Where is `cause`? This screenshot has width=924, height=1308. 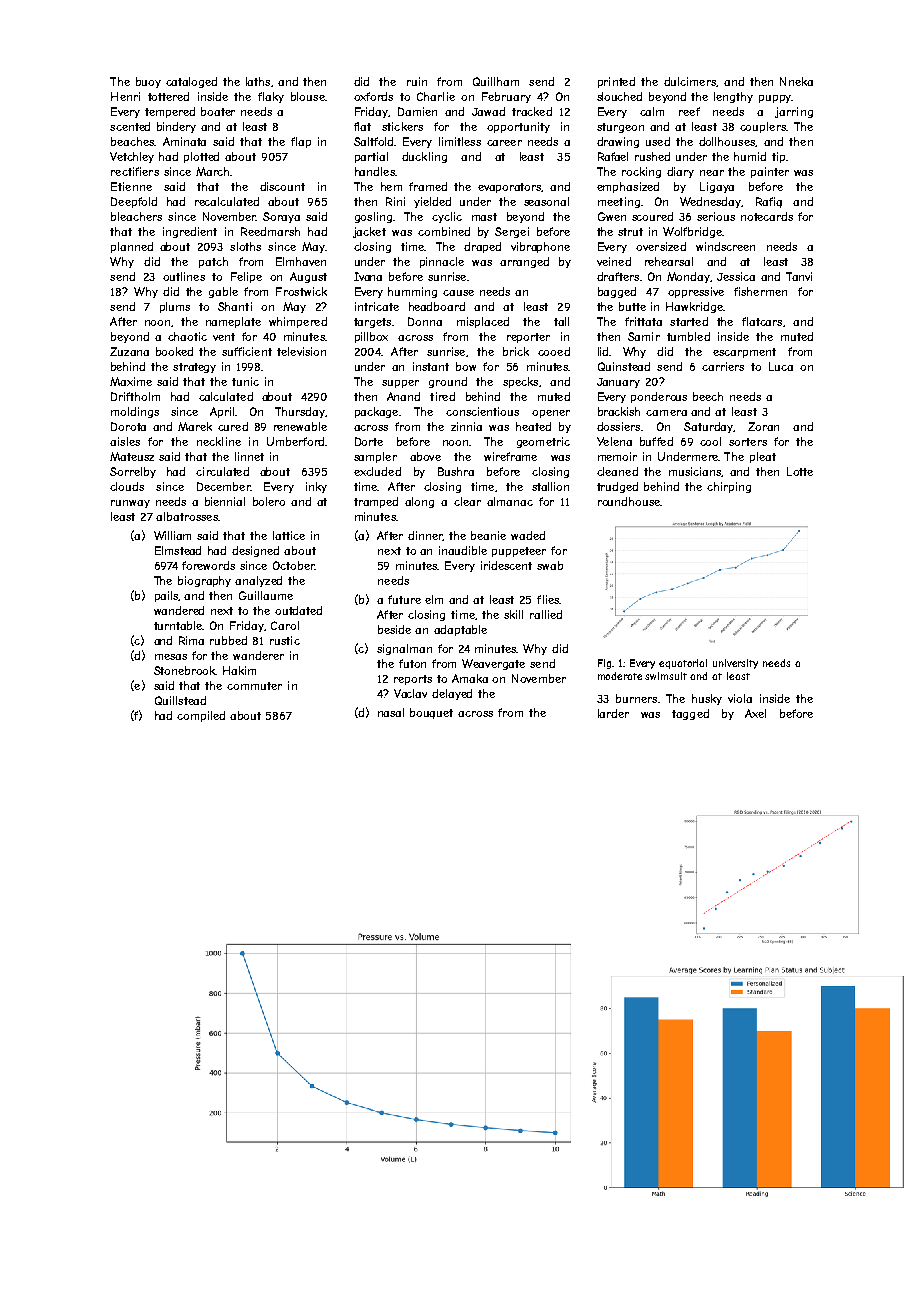 cause is located at coordinates (458, 293).
